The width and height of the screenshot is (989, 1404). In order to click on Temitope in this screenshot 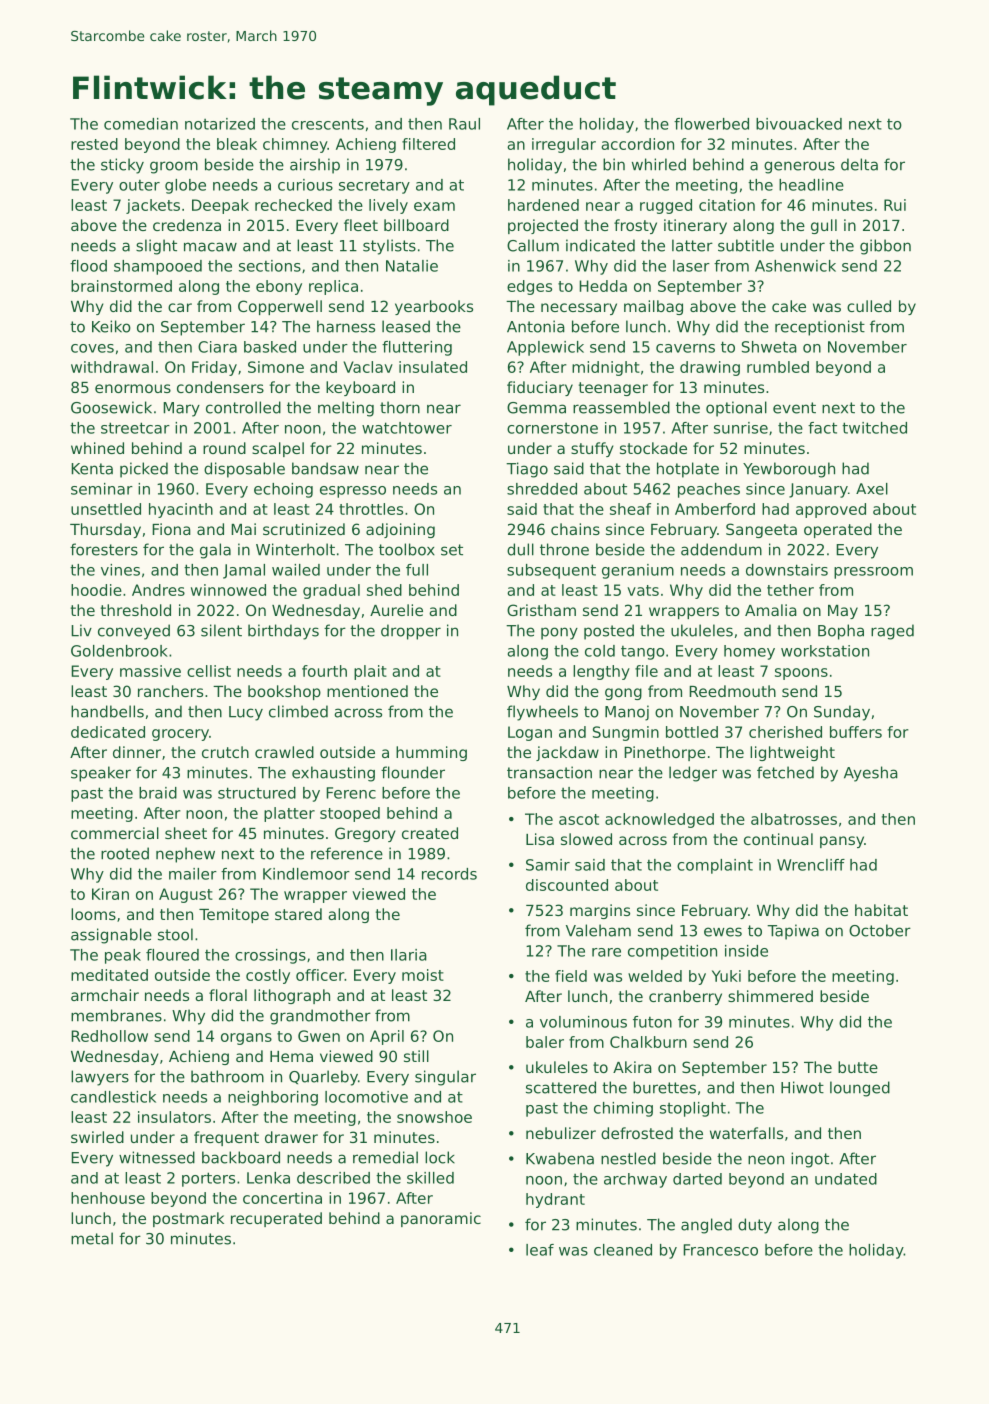, I will do `click(234, 915)`.
